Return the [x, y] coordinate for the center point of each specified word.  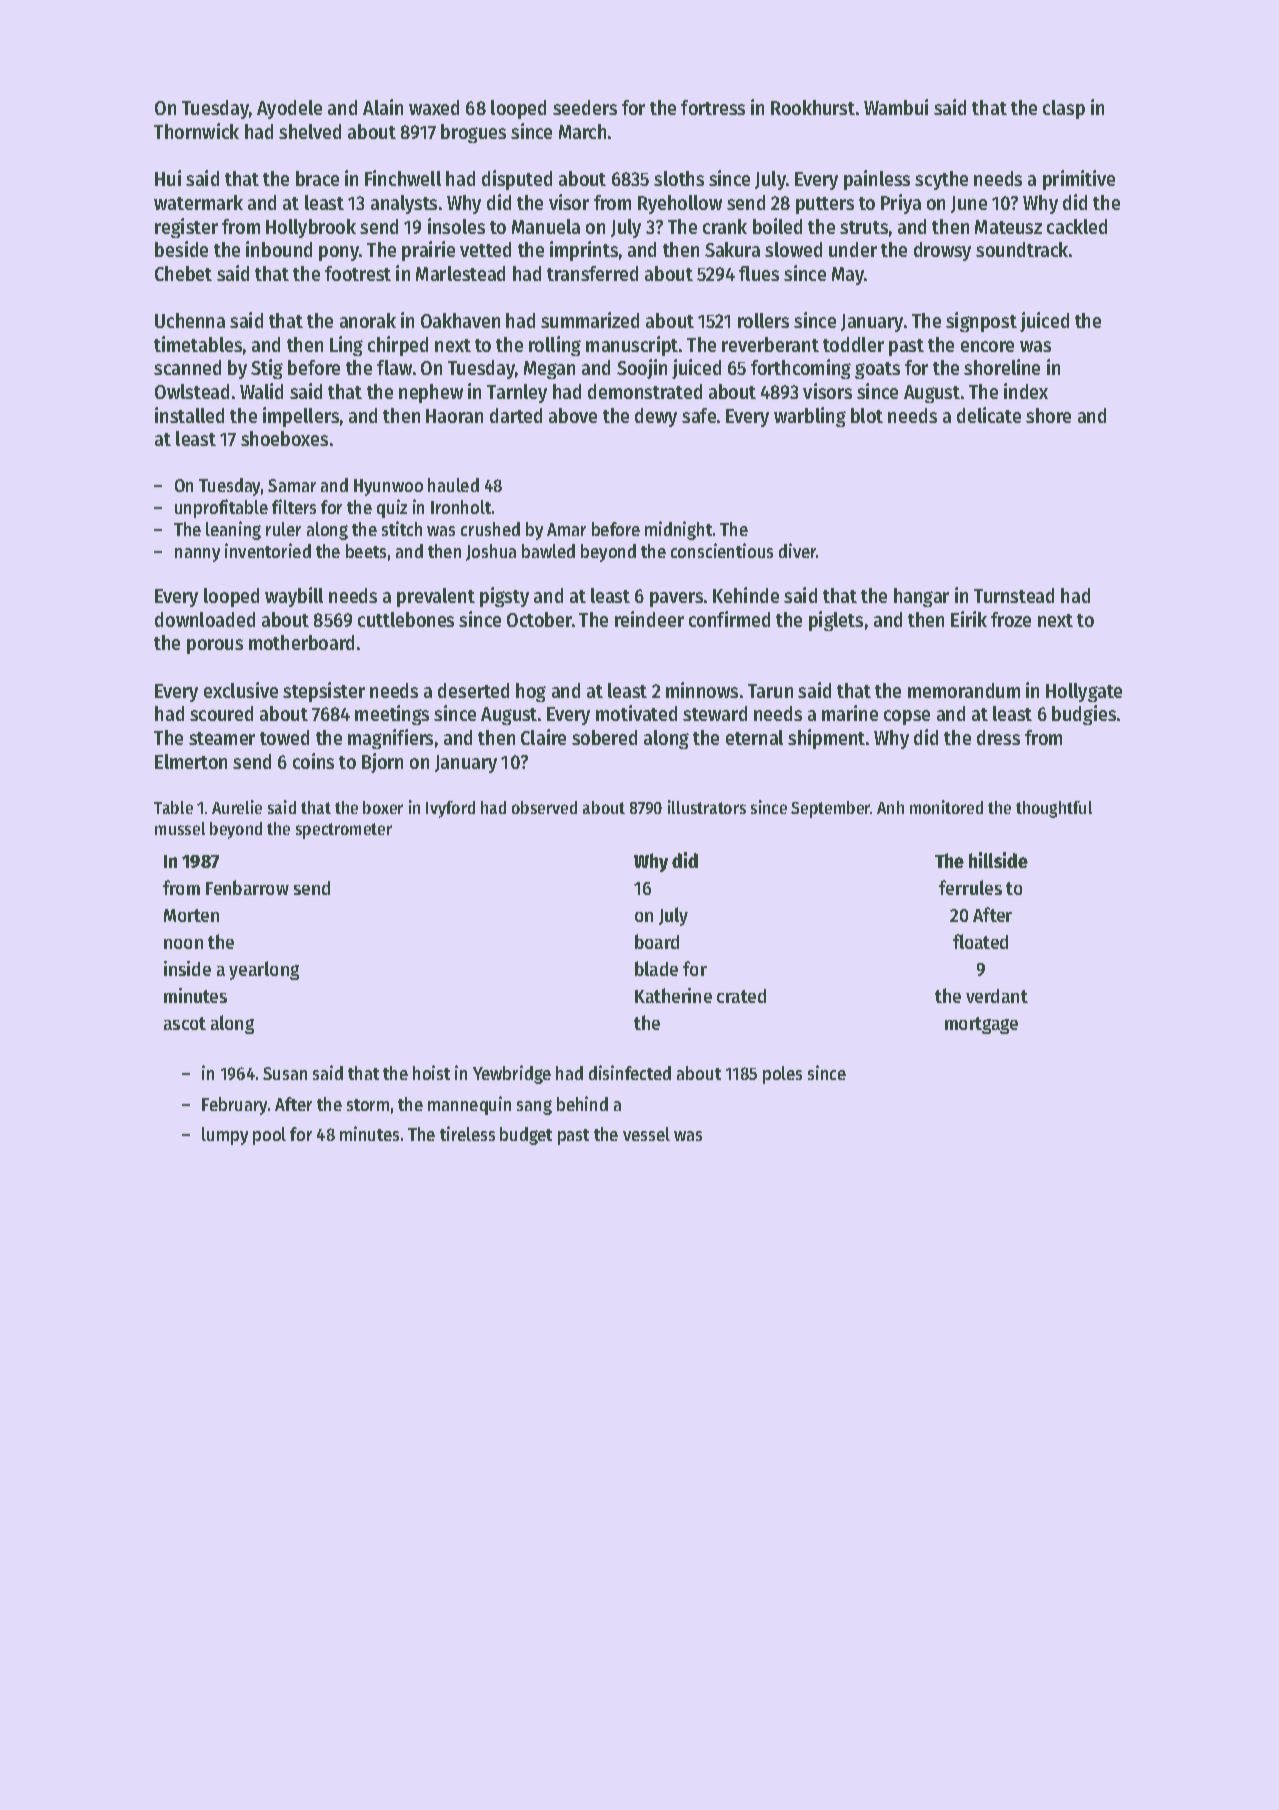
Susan [285, 1073]
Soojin [642, 369]
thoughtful [1054, 809]
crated [741, 996]
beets [366, 551]
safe [699, 415]
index [1026, 391]
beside [181, 249]
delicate [989, 415]
